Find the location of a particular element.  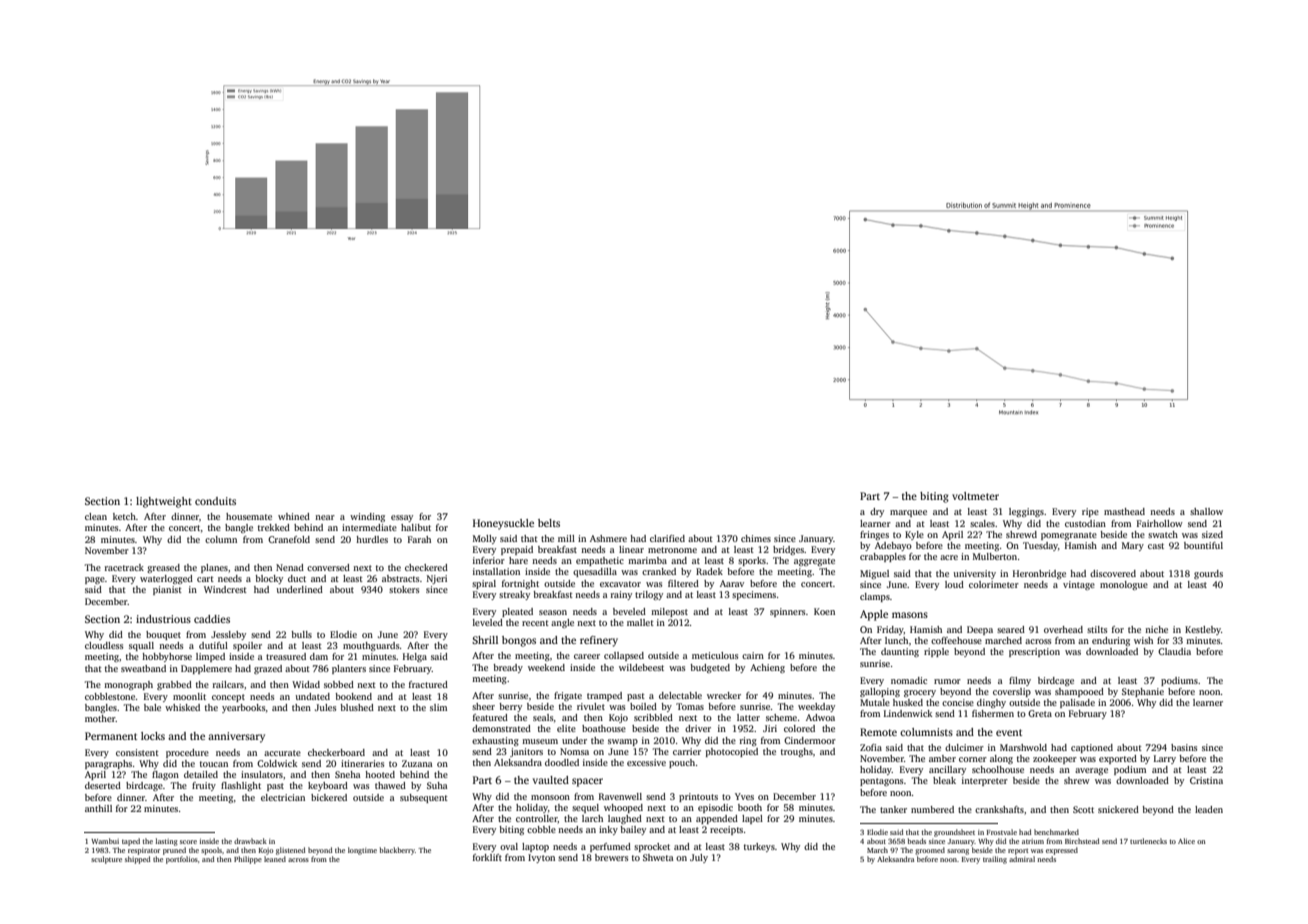

Cindermoor is located at coordinates (810, 740).
